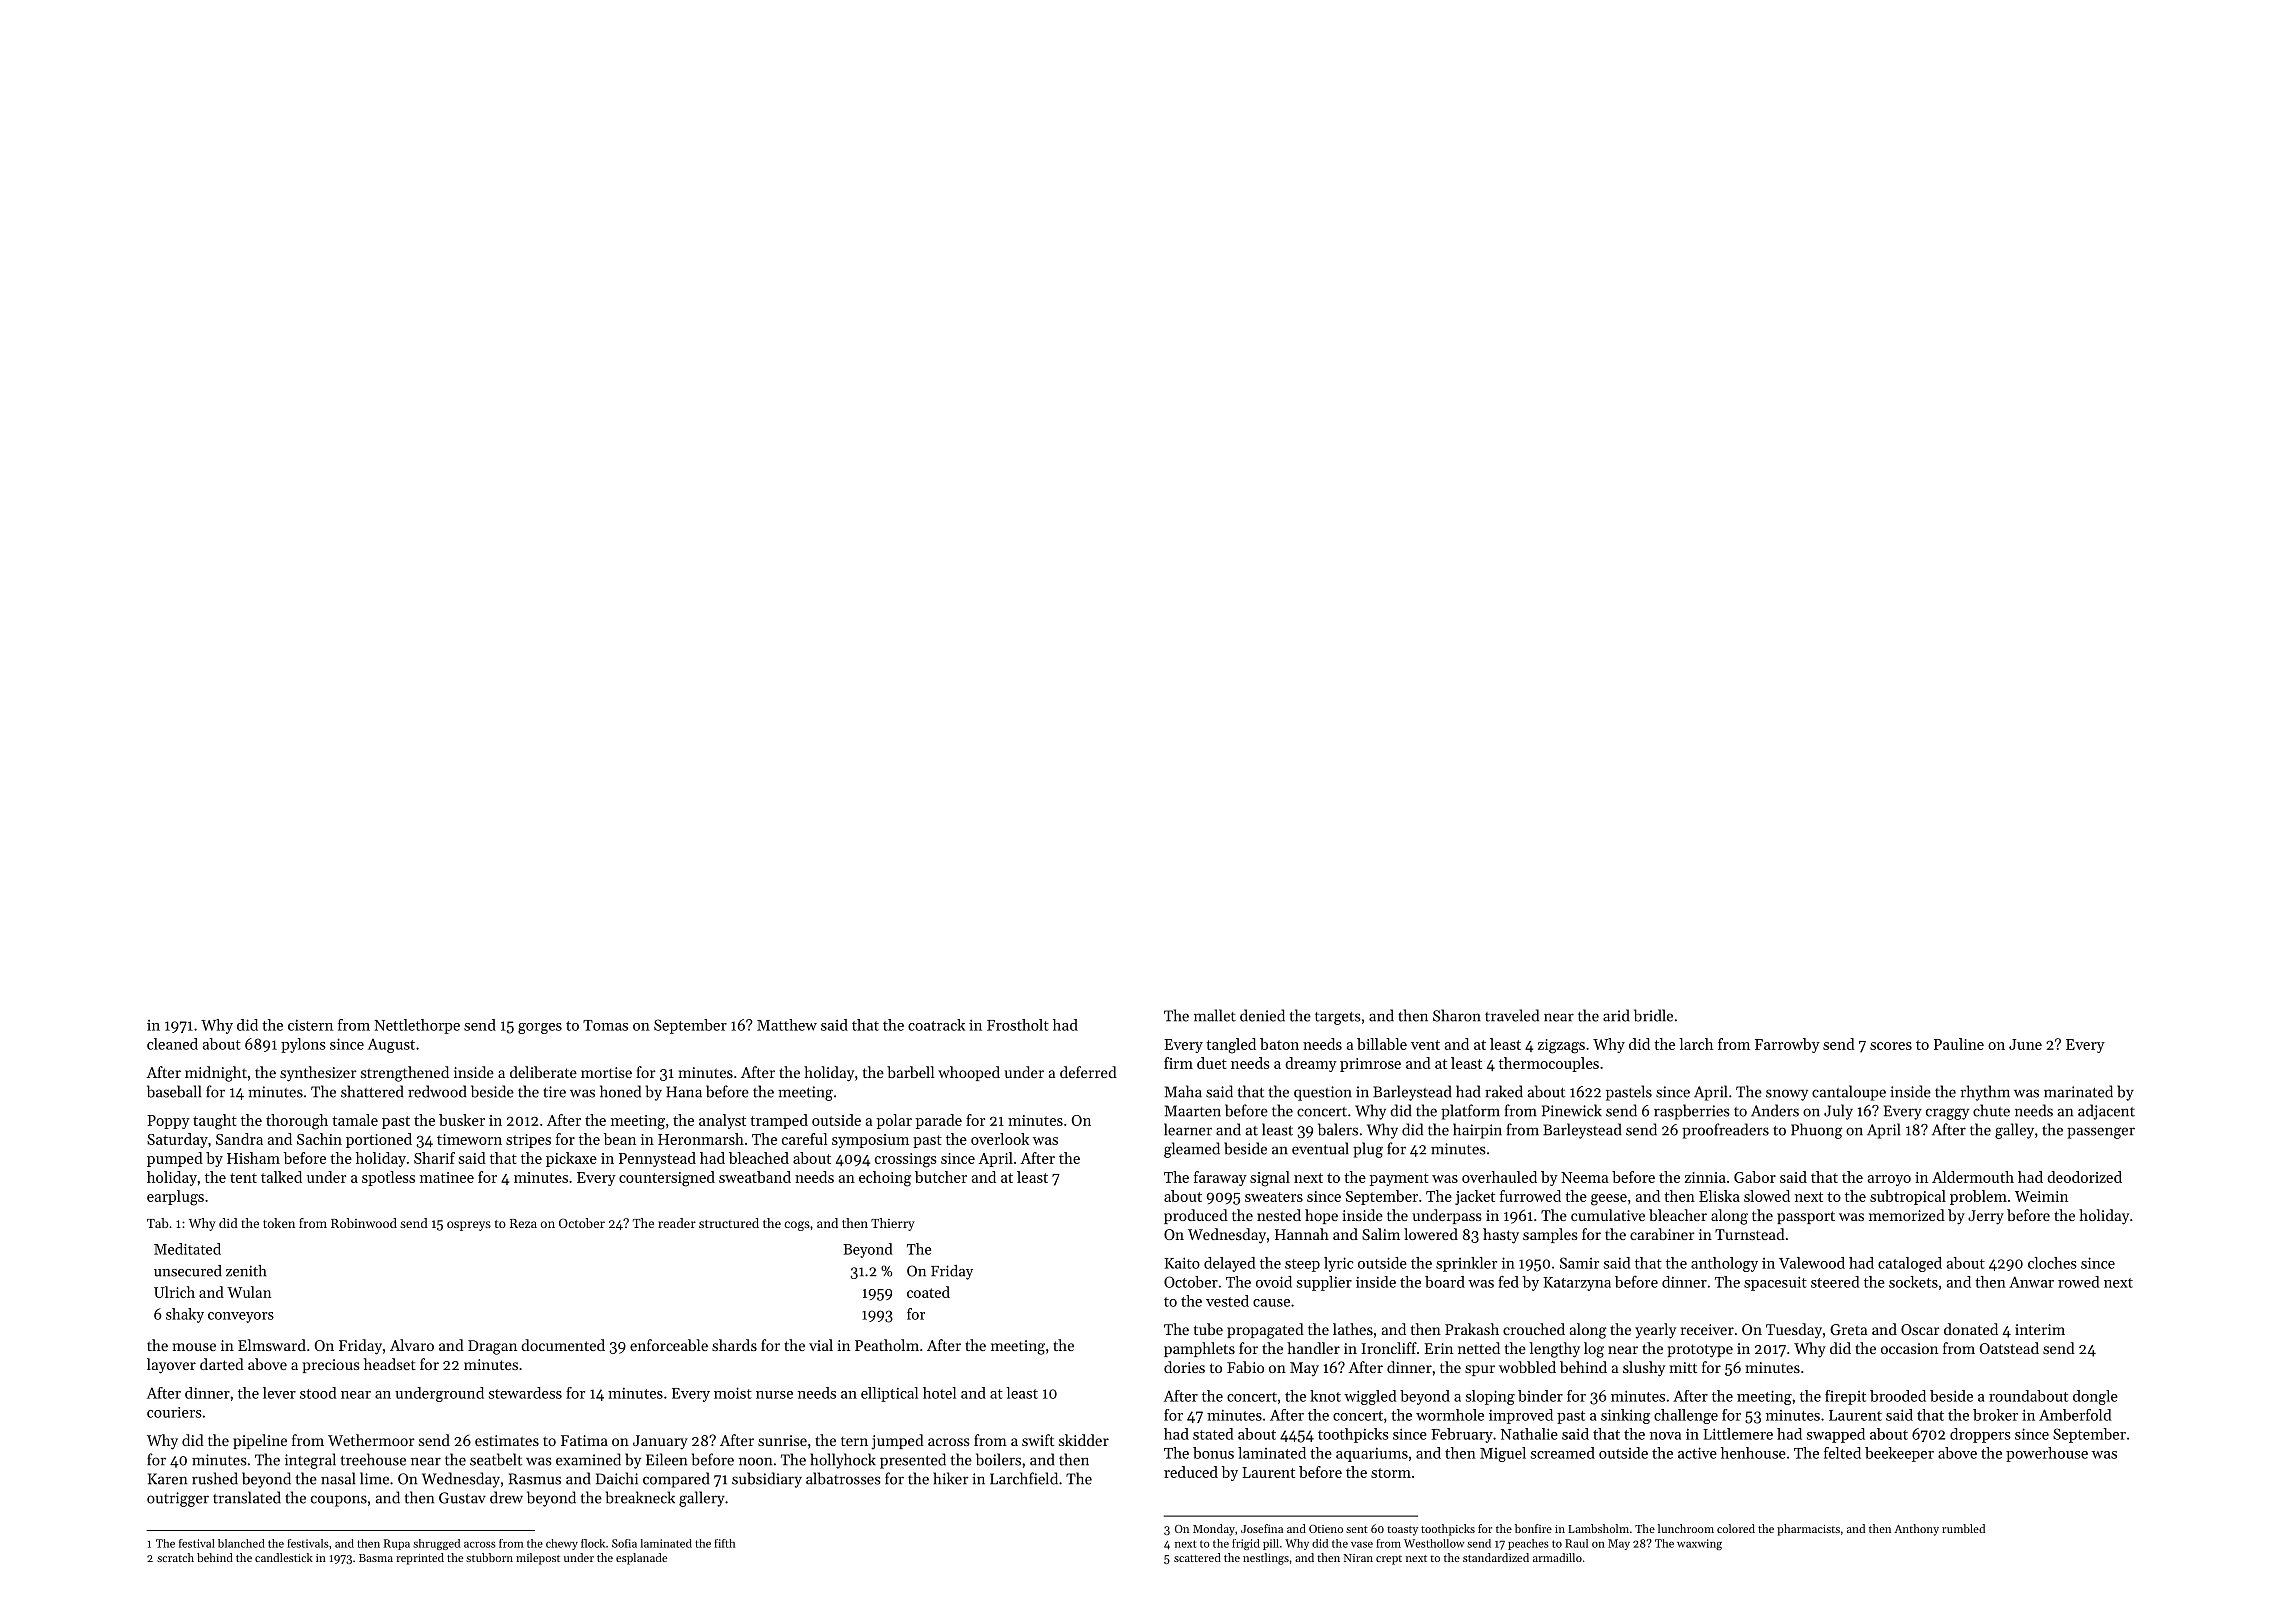 The image size is (2282, 1614). I want to click on Sandra, so click(239, 1139).
